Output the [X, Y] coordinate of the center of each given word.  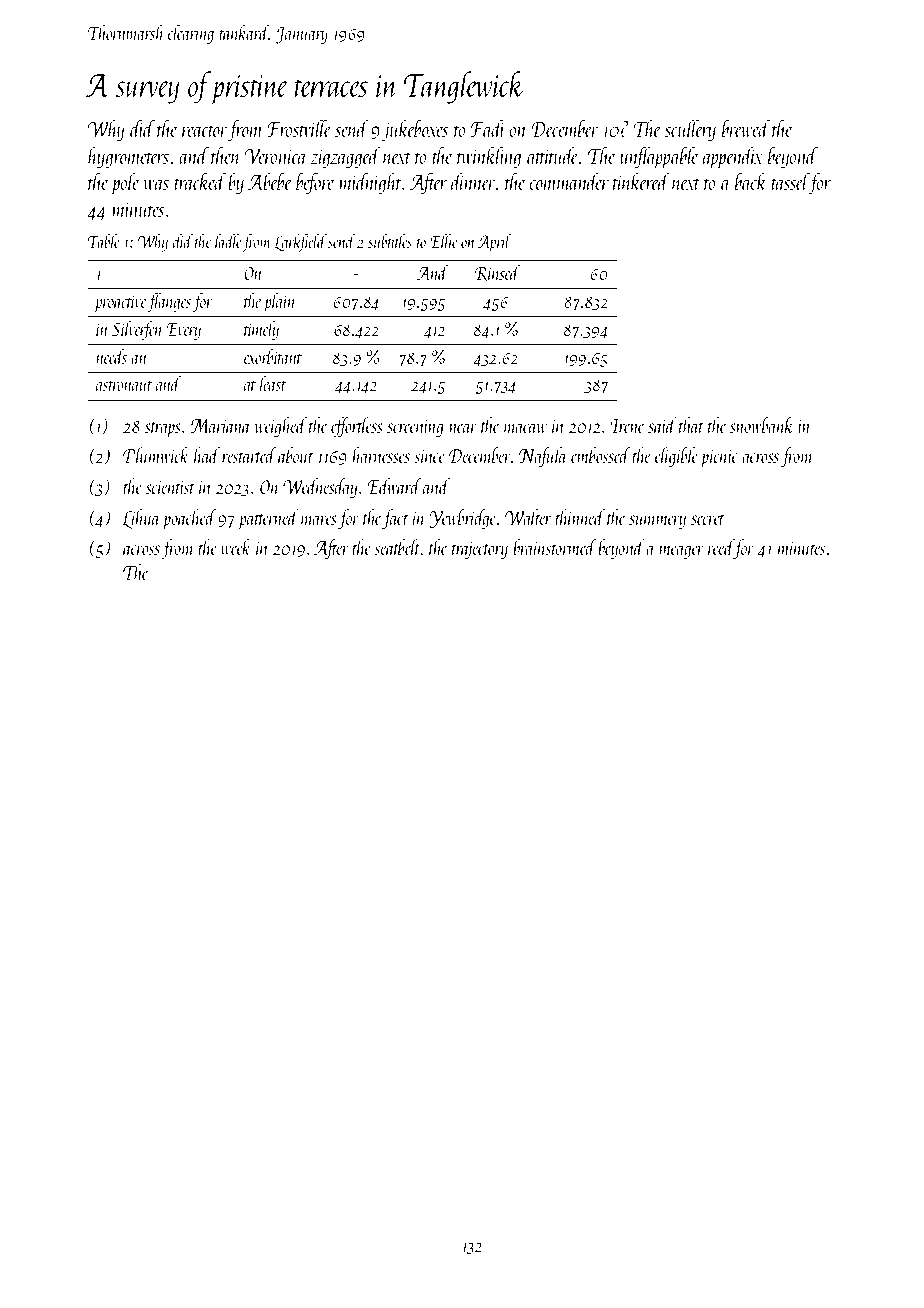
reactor [205, 131]
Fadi [488, 128]
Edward [395, 486]
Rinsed [497, 273]
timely [261, 330]
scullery [690, 131]
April [495, 243]
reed [721, 547]
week [236, 547]
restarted [249, 455]
